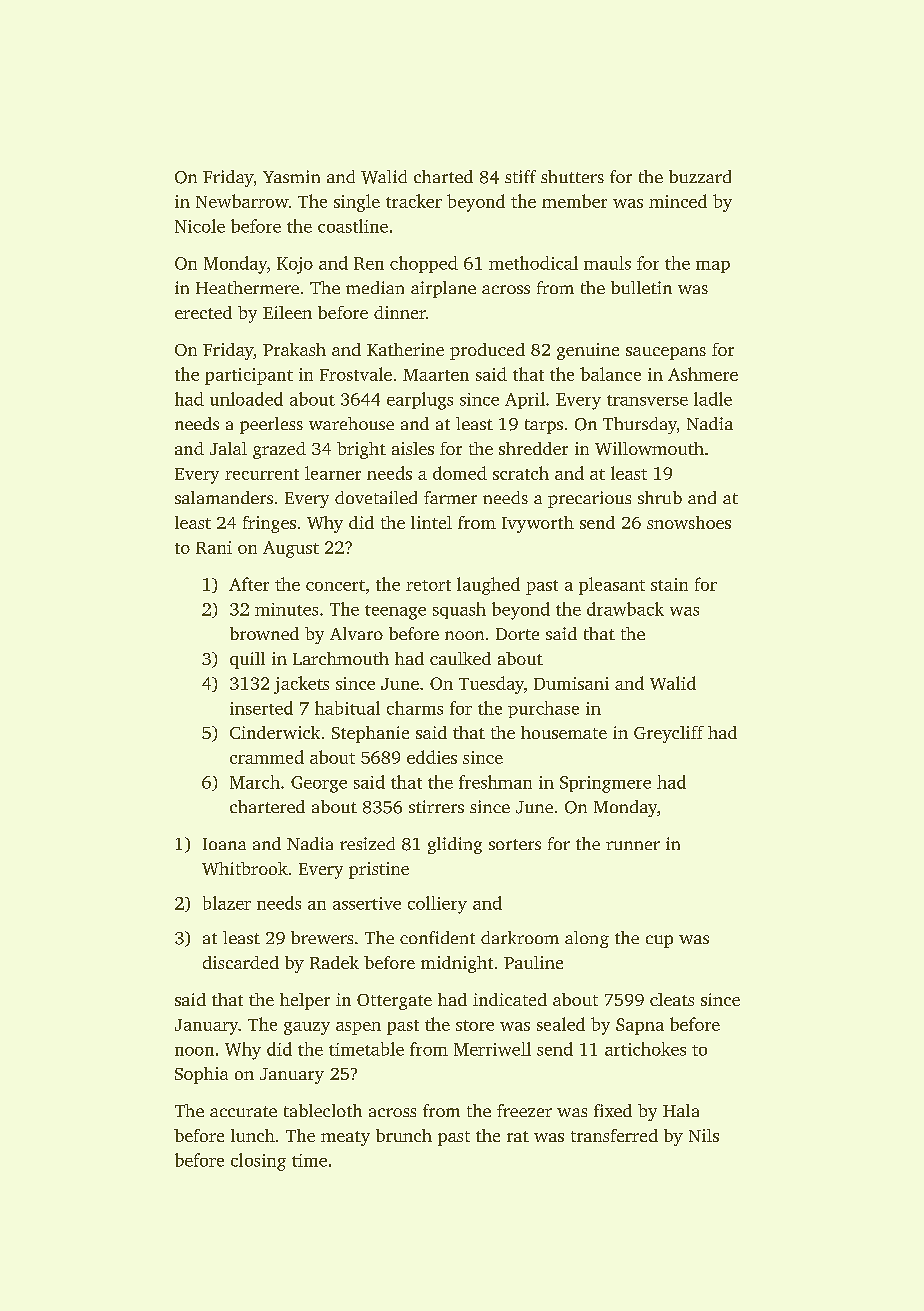 Image resolution: width=924 pixels, height=1311 pixels. Describe the element at coordinates (319, 784) in the screenshot. I see `George` at that location.
